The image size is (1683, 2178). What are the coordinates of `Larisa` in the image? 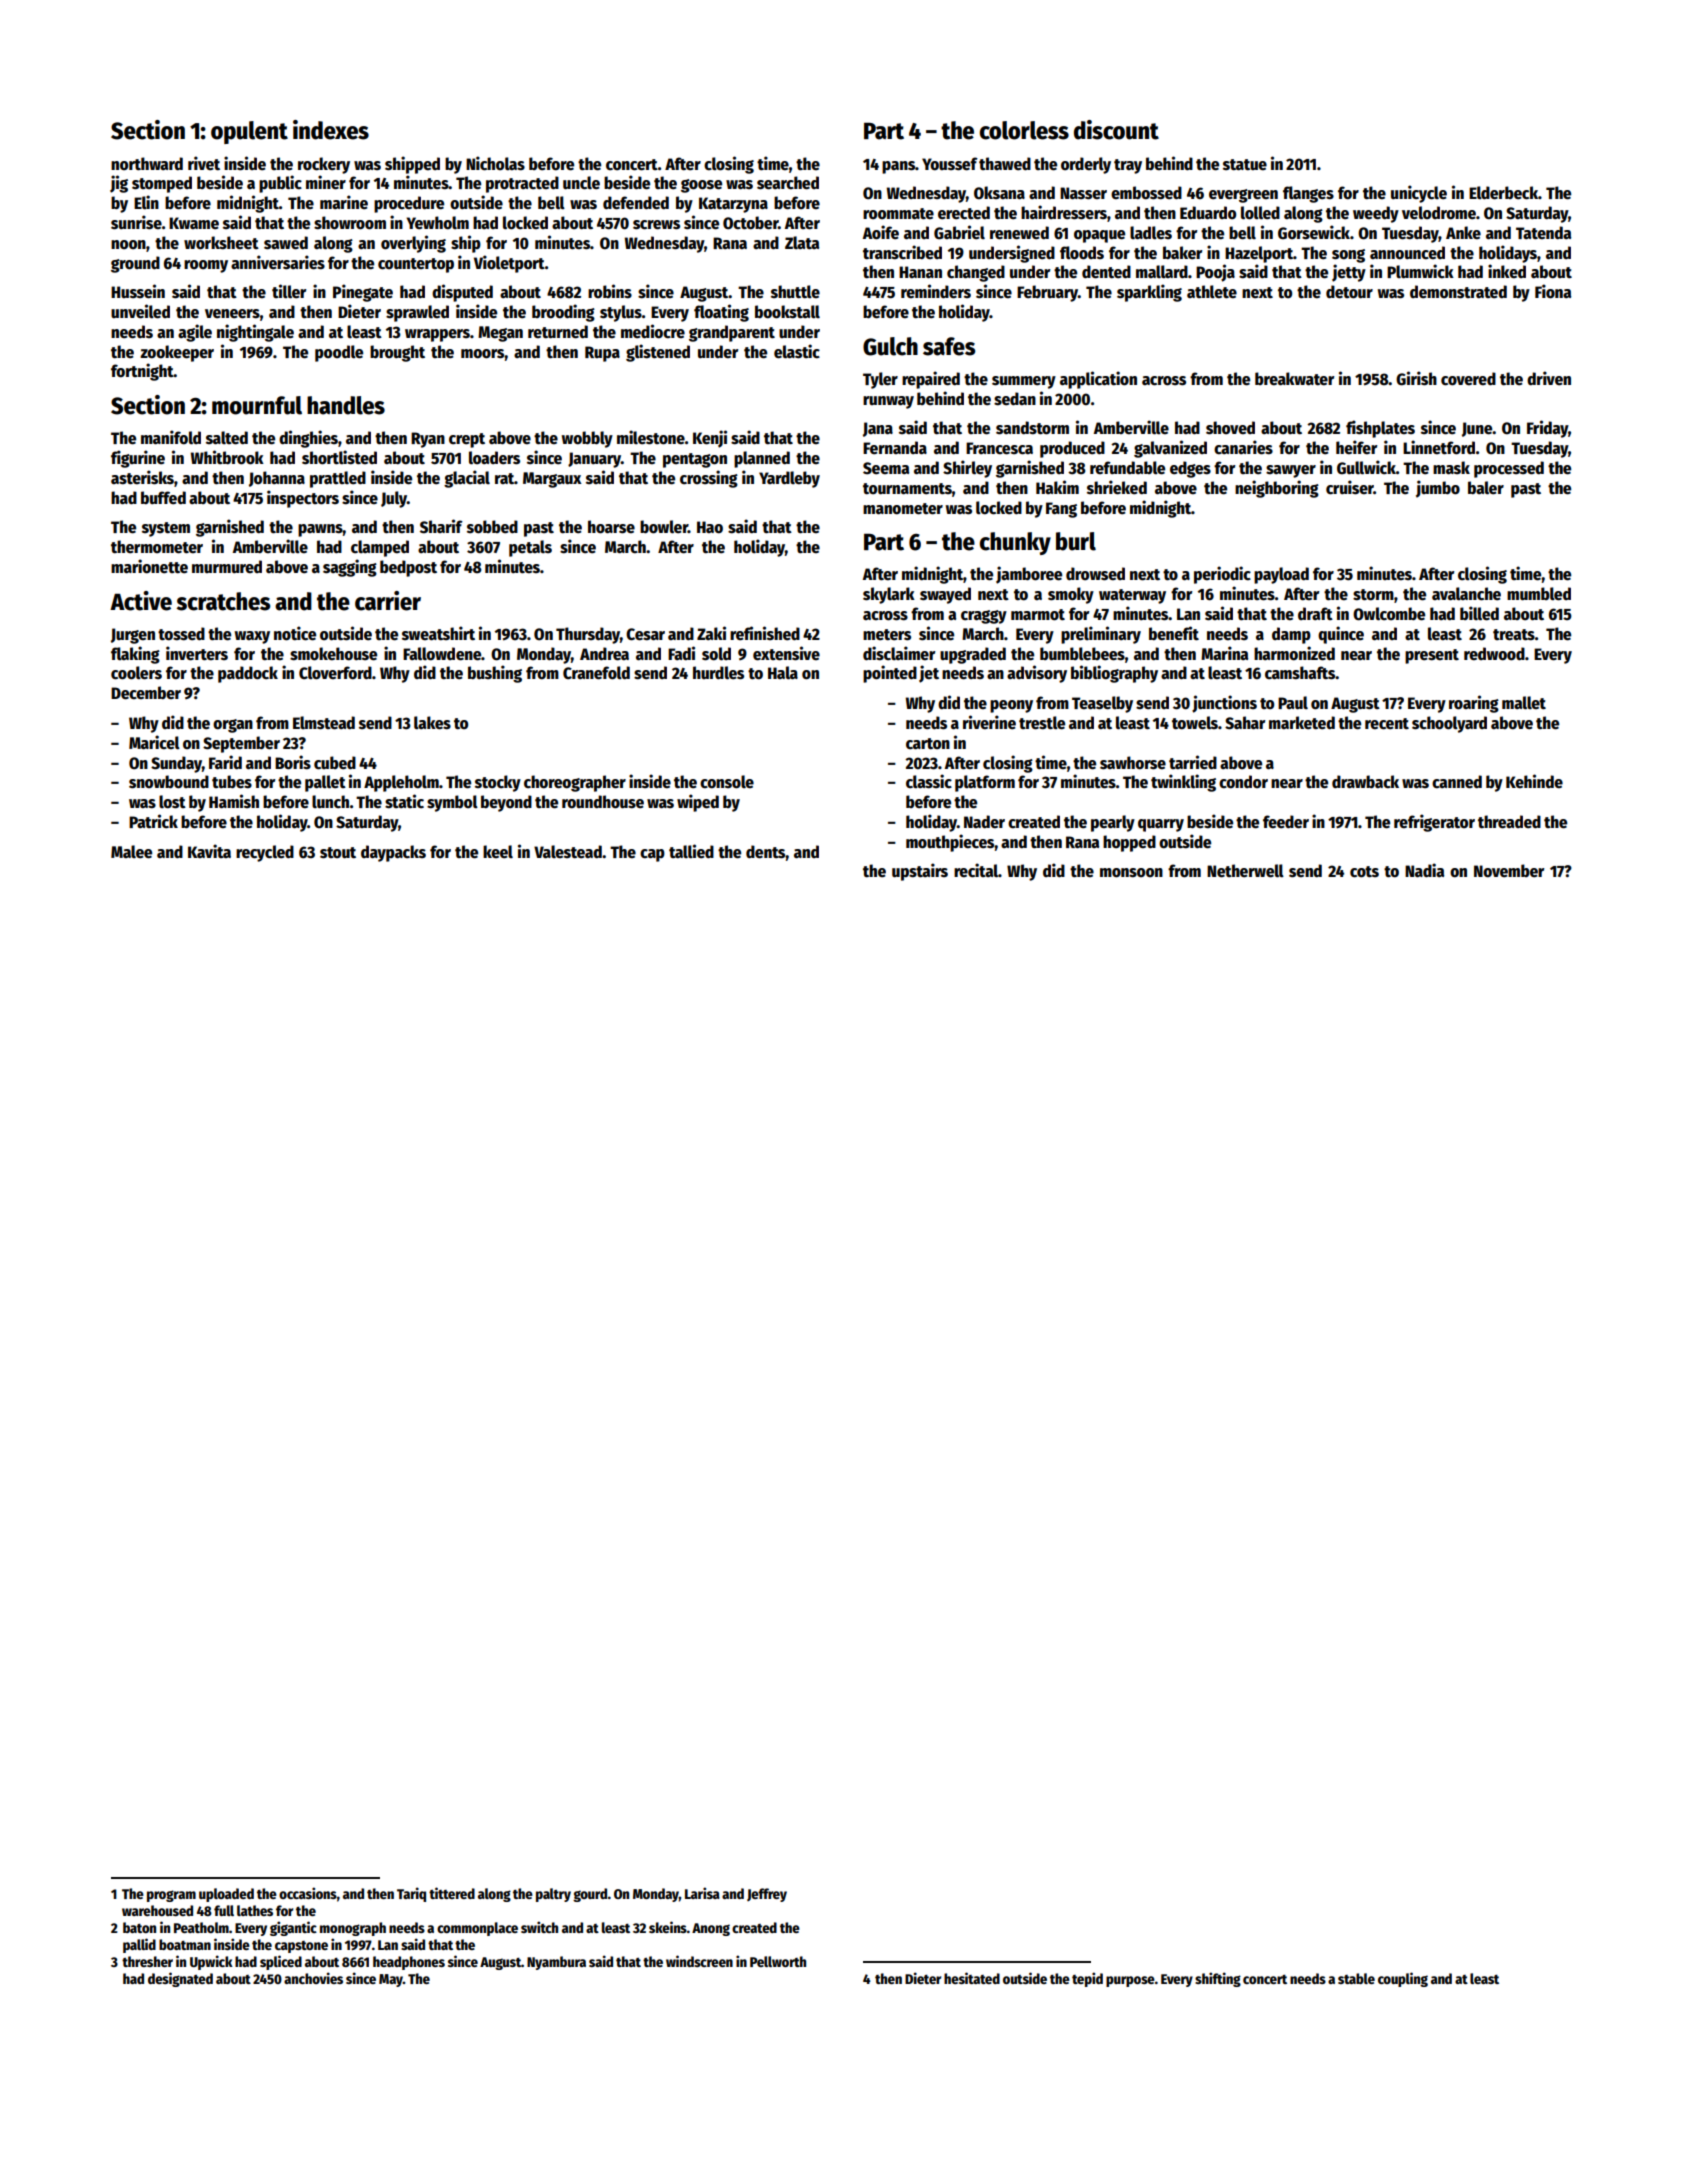 It's located at (702, 1893).
